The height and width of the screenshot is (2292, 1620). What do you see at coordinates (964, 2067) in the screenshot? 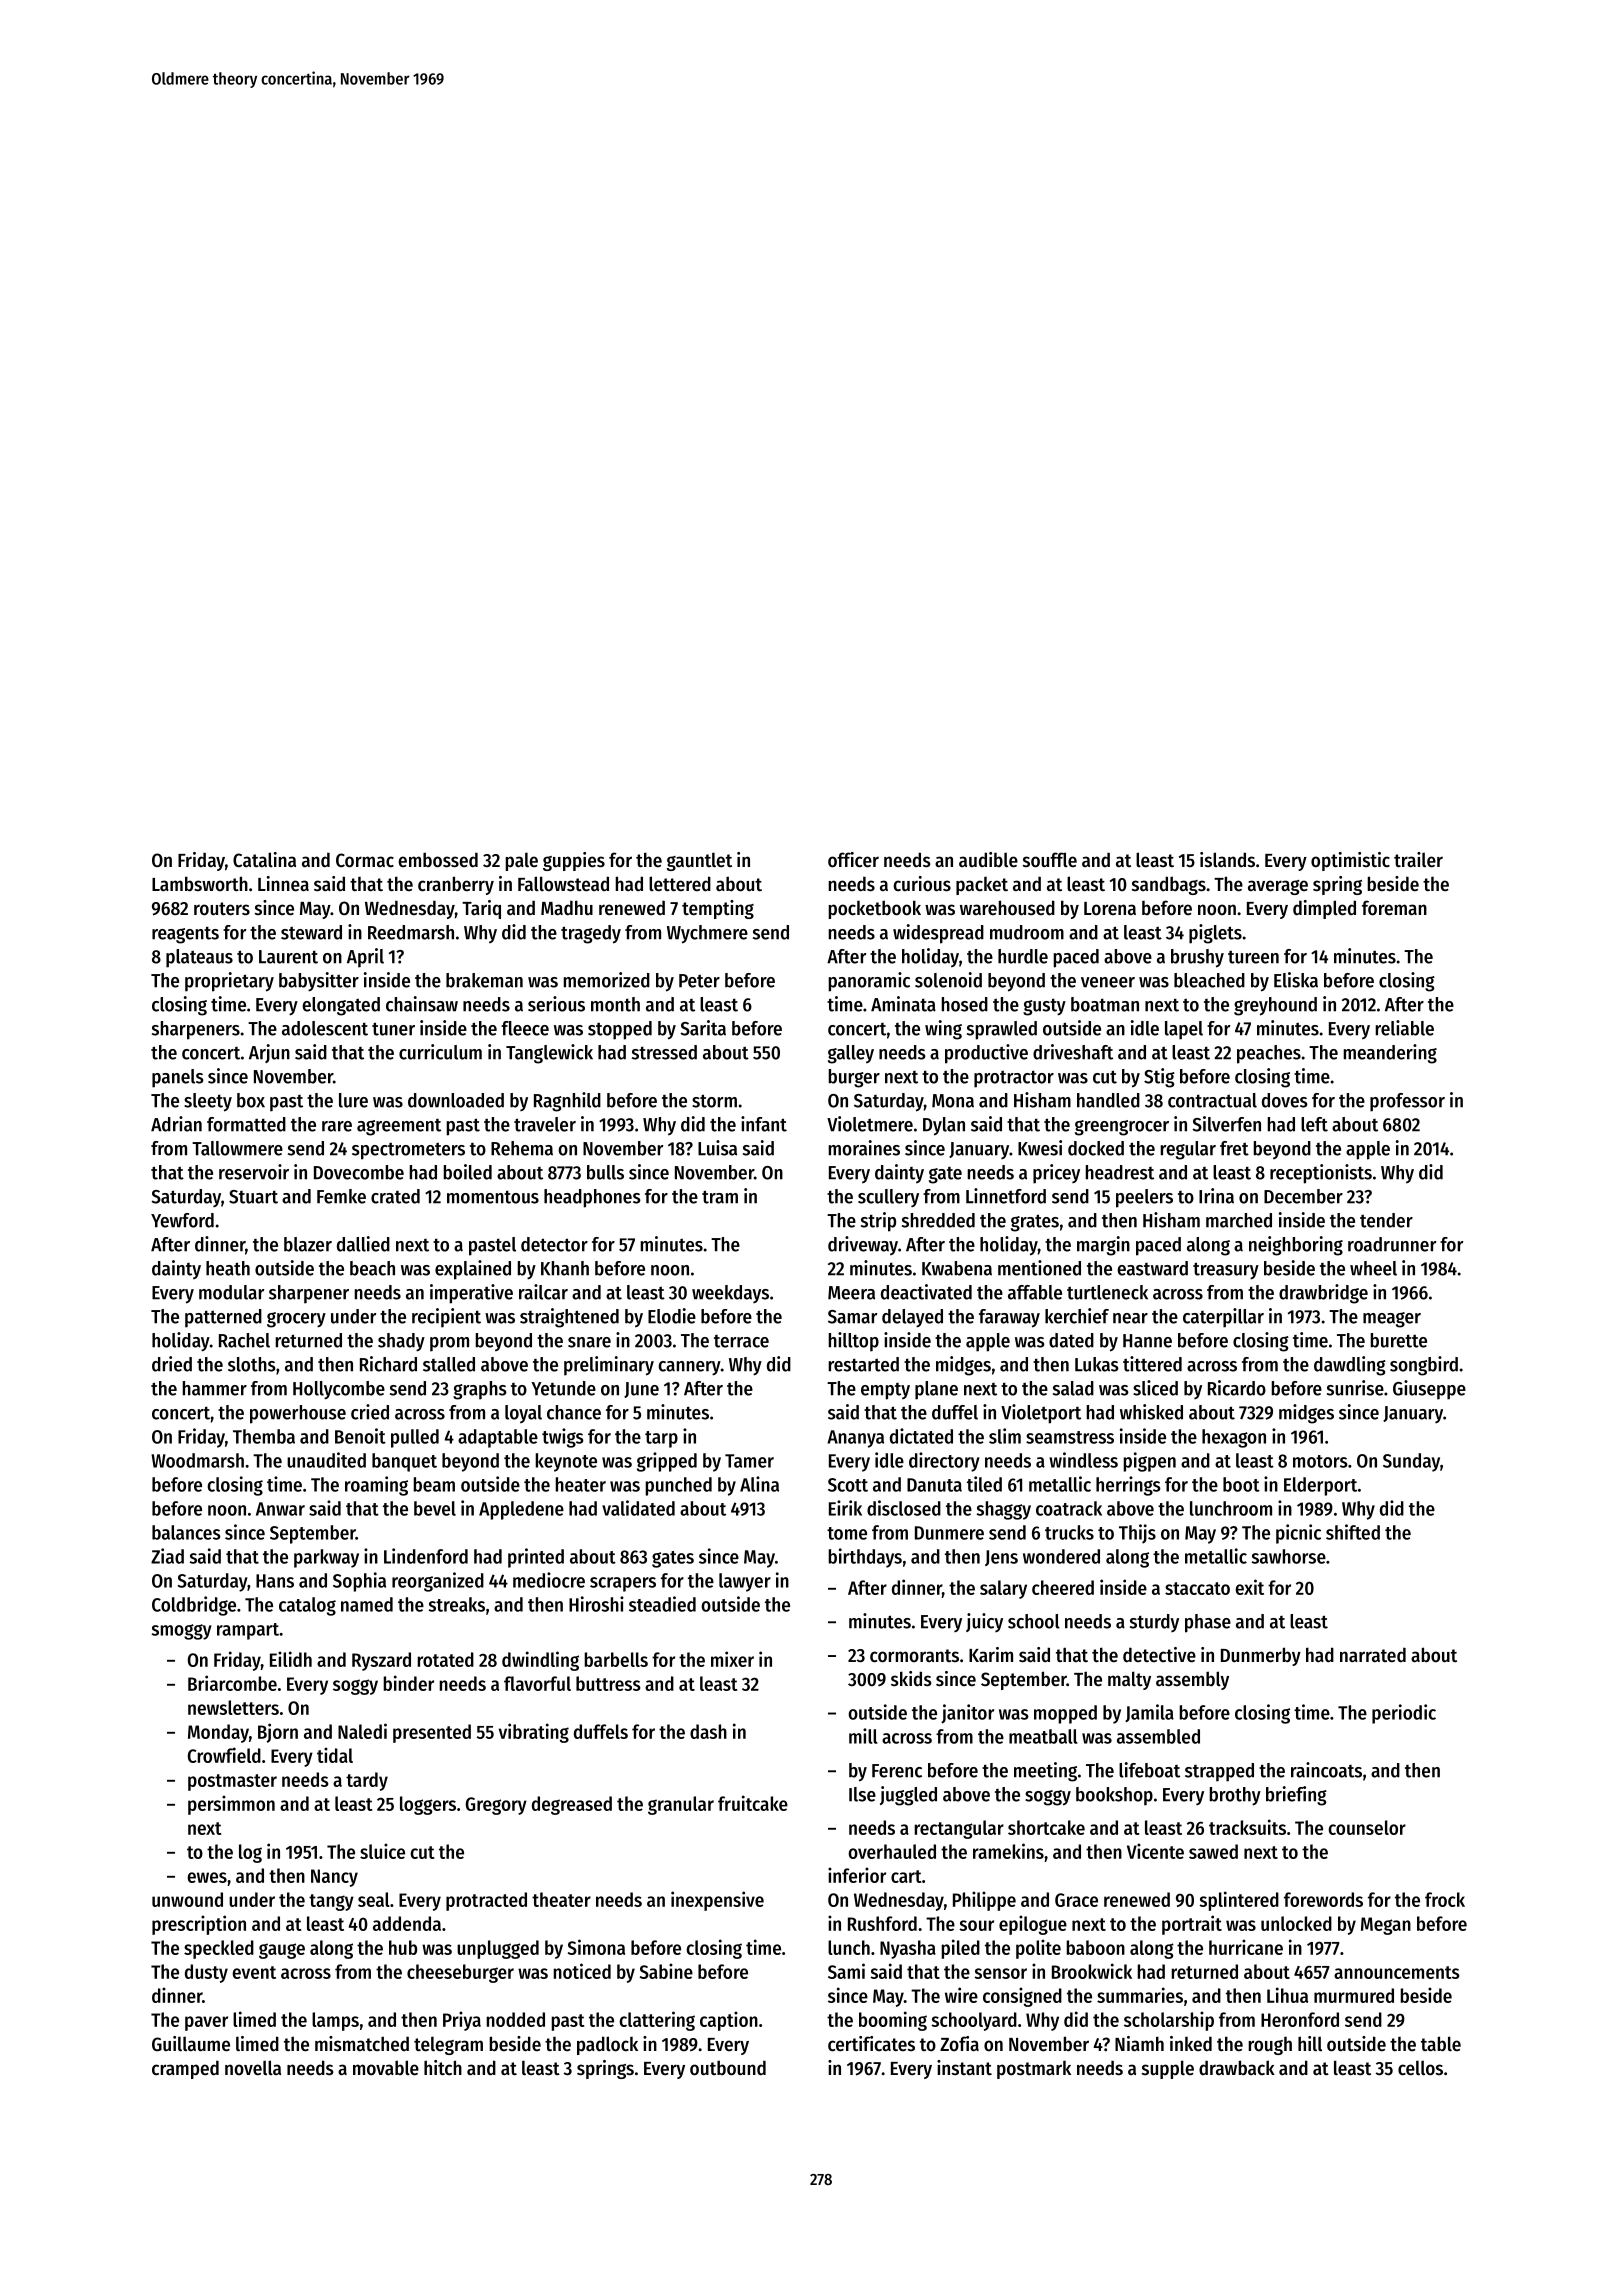
I see `instant` at bounding box center [964, 2067].
